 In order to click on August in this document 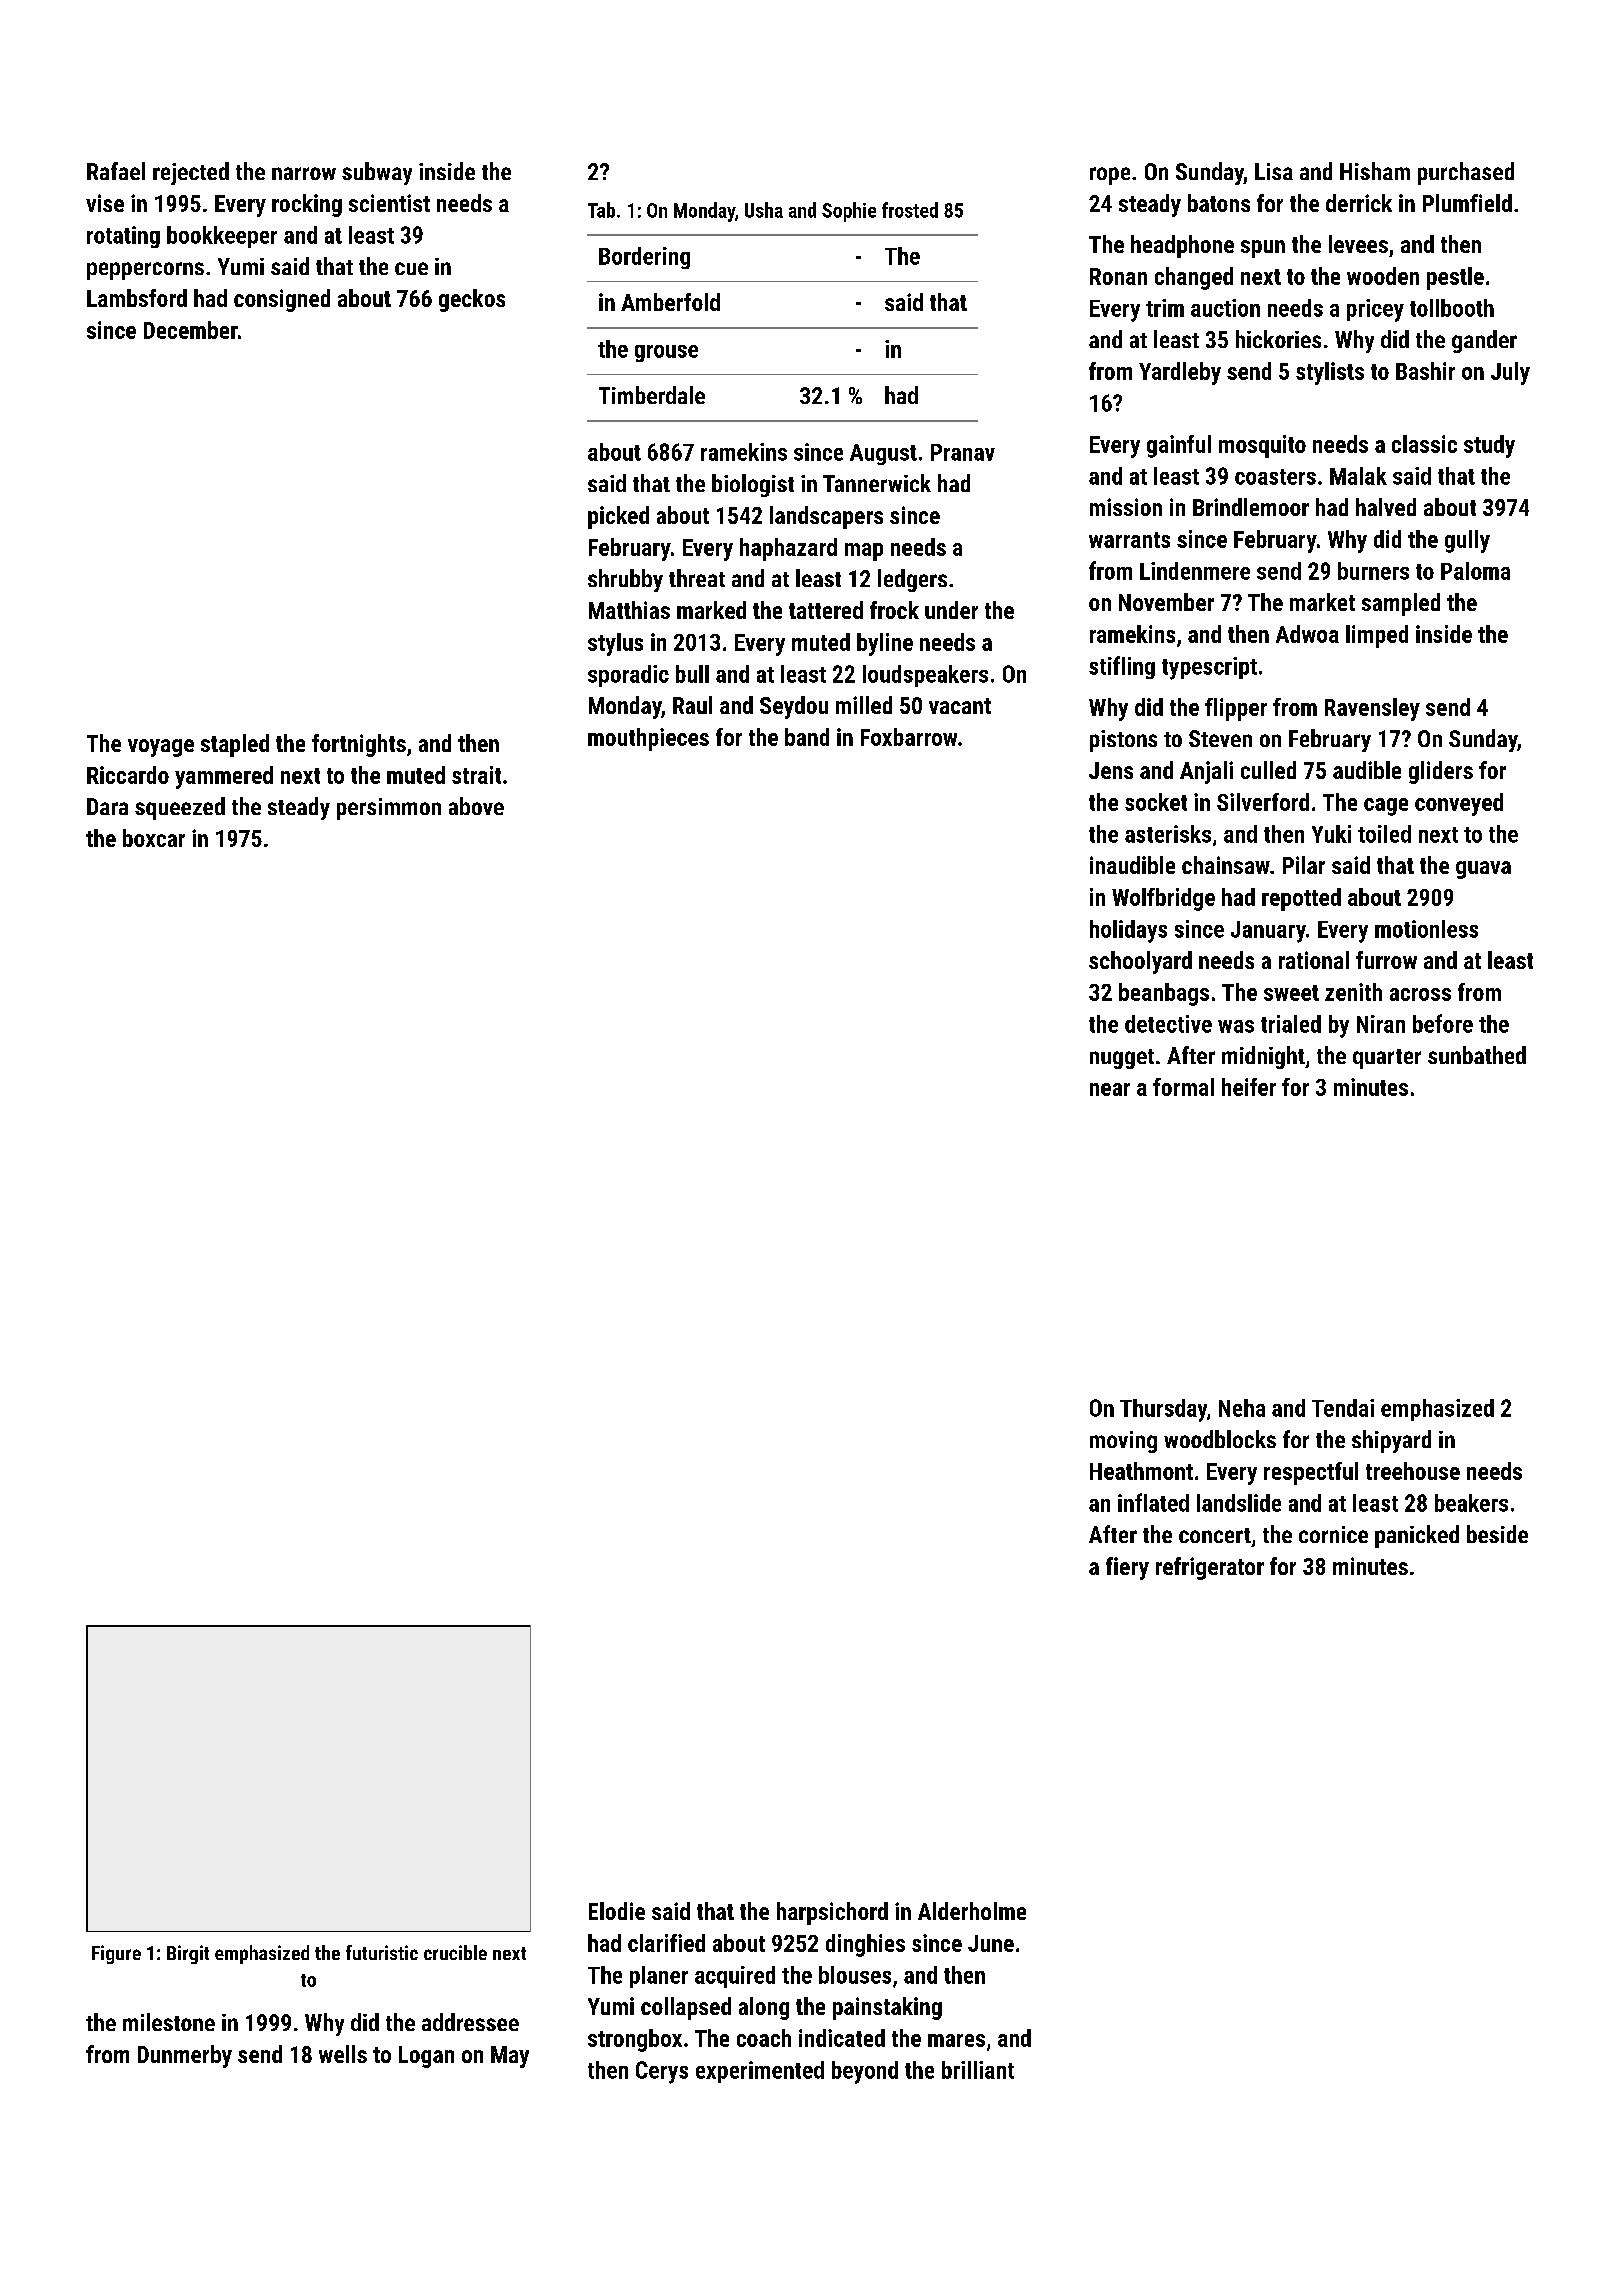, I will do `click(883, 454)`.
